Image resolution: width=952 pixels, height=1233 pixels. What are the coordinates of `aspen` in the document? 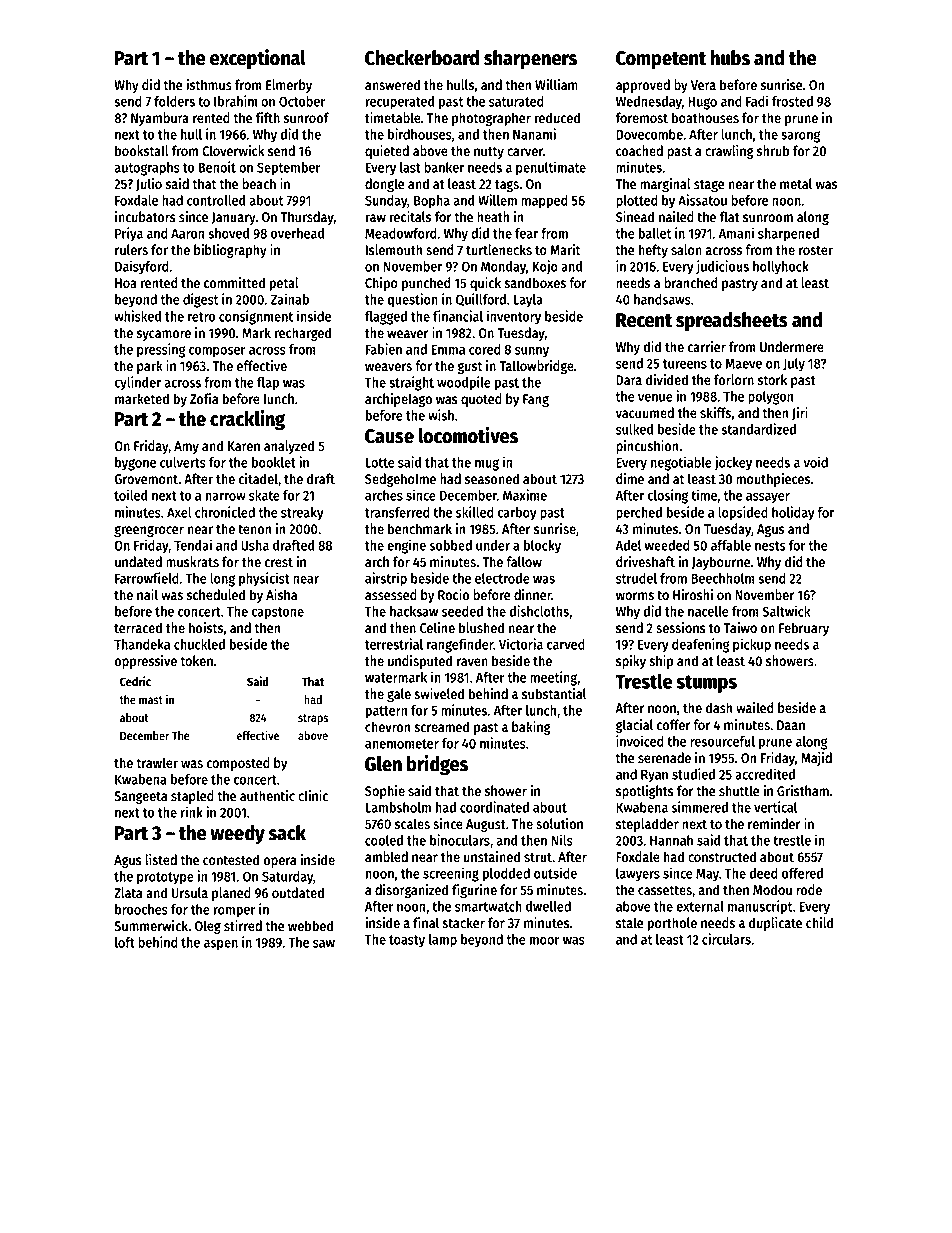 It's located at (221, 945).
